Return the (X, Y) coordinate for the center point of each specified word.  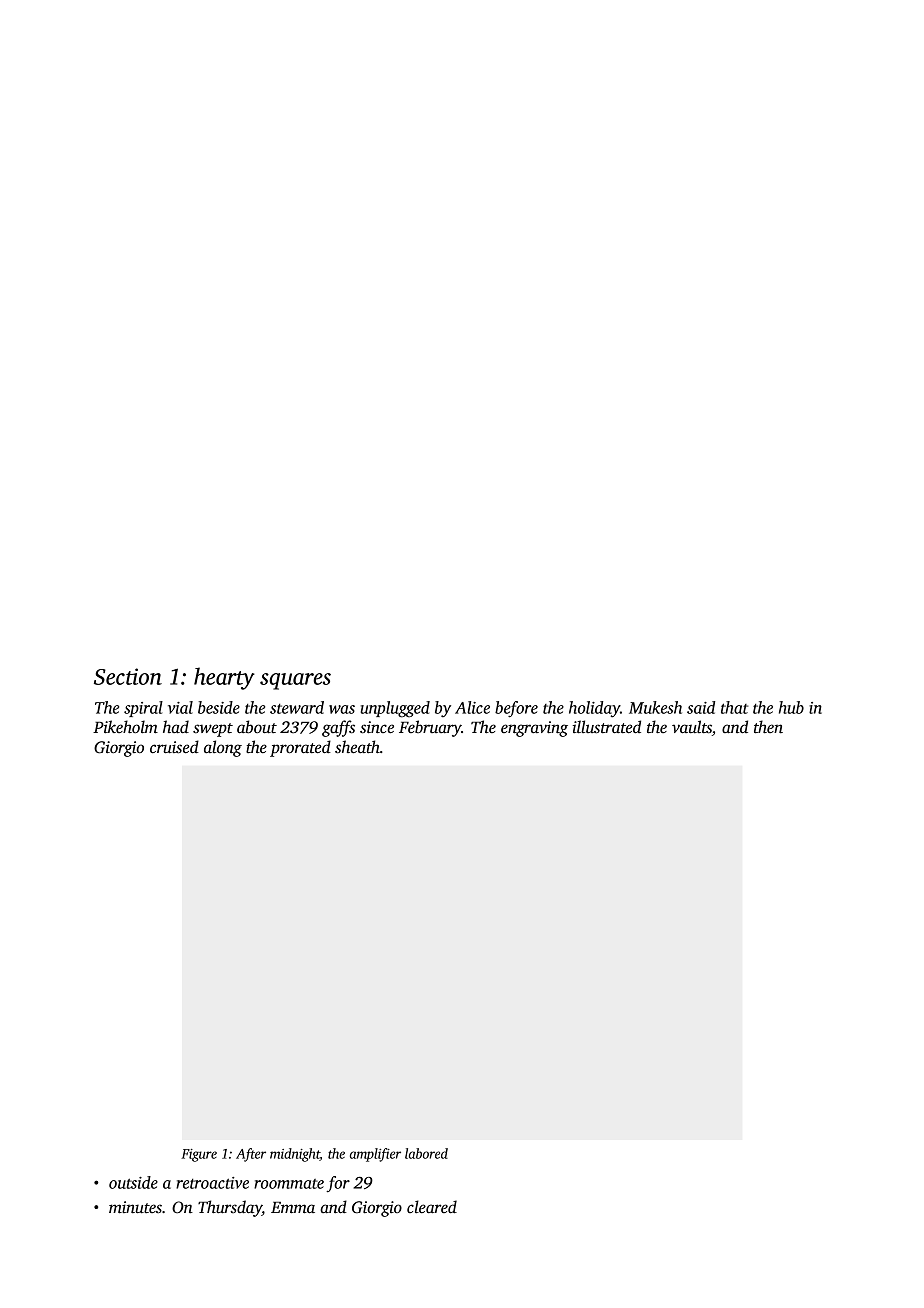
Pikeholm (125, 726)
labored (426, 1153)
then (768, 727)
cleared (432, 1206)
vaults (692, 727)
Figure (199, 1155)
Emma (293, 1207)
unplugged (395, 709)
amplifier (375, 1155)
